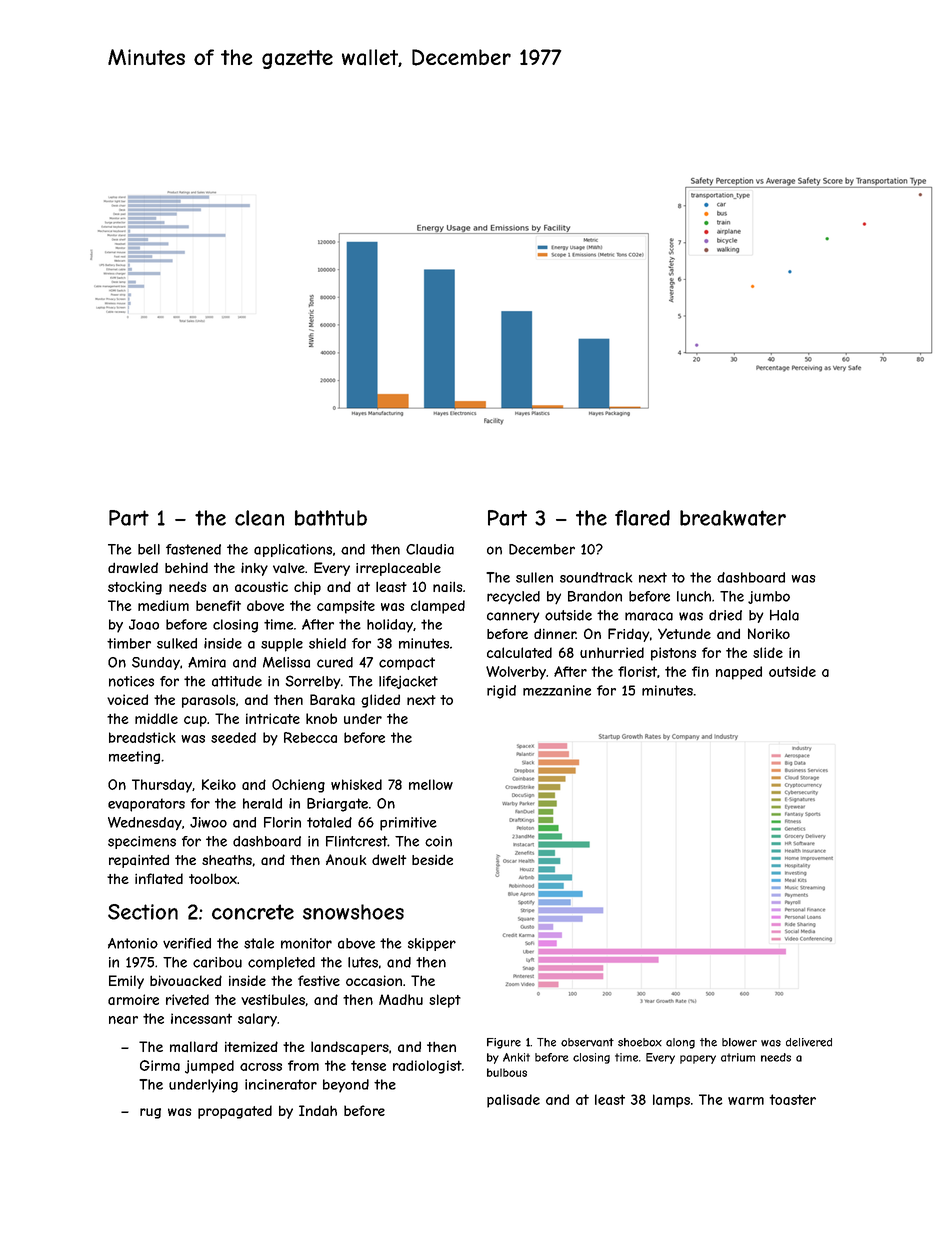 Image resolution: width=952 pixels, height=1233 pixels. Describe the element at coordinates (733, 518) in the screenshot. I see `breakwater` at that location.
